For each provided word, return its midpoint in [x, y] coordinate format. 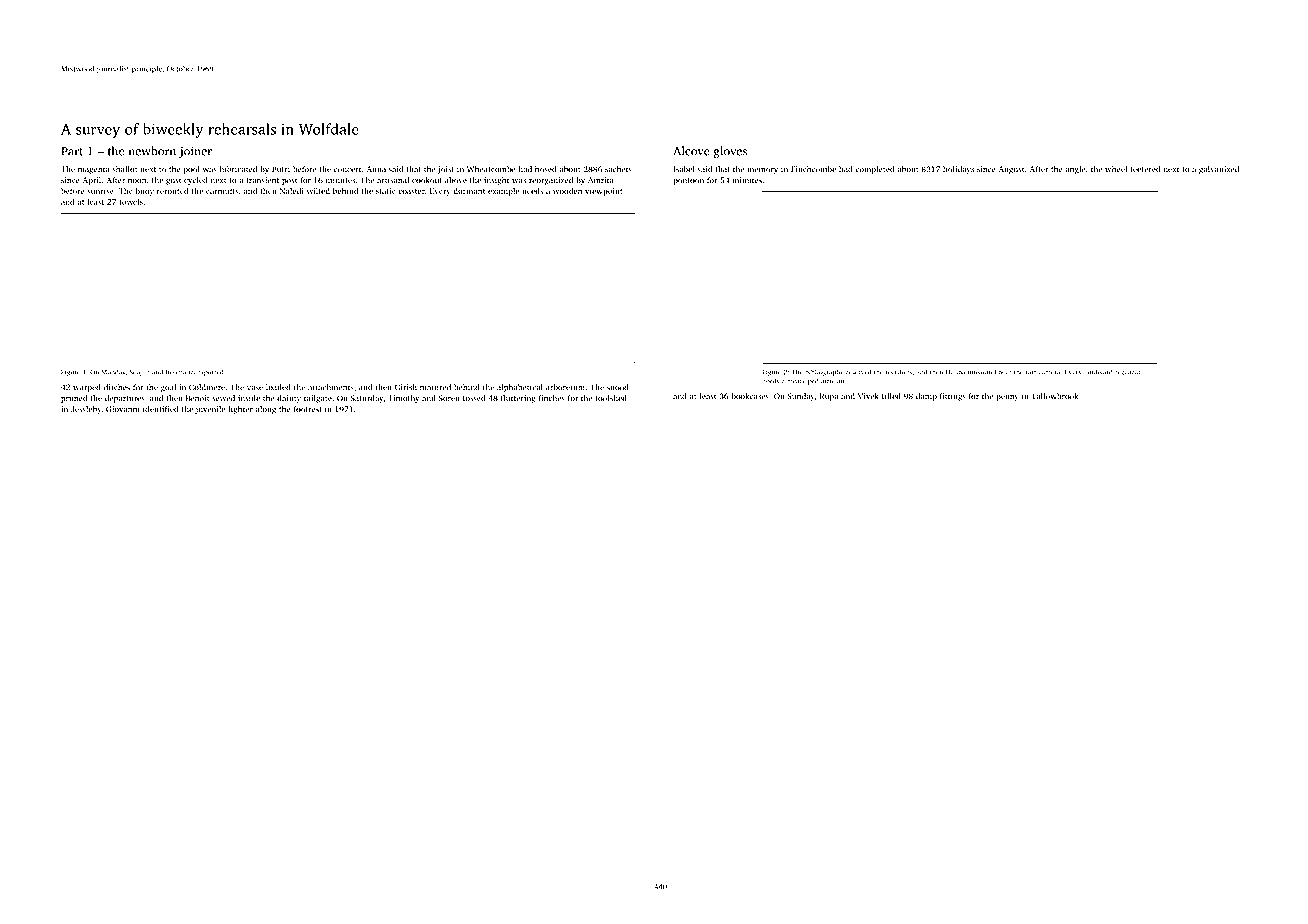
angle [1075, 170]
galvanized [1219, 170]
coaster [411, 191]
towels [131, 201]
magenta [94, 170]
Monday [114, 372]
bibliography [824, 372]
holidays [958, 170]
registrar [1128, 373]
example [503, 192]
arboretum [565, 387]
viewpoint [603, 192]
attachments [331, 387]
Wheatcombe [491, 169]
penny [1007, 398]
